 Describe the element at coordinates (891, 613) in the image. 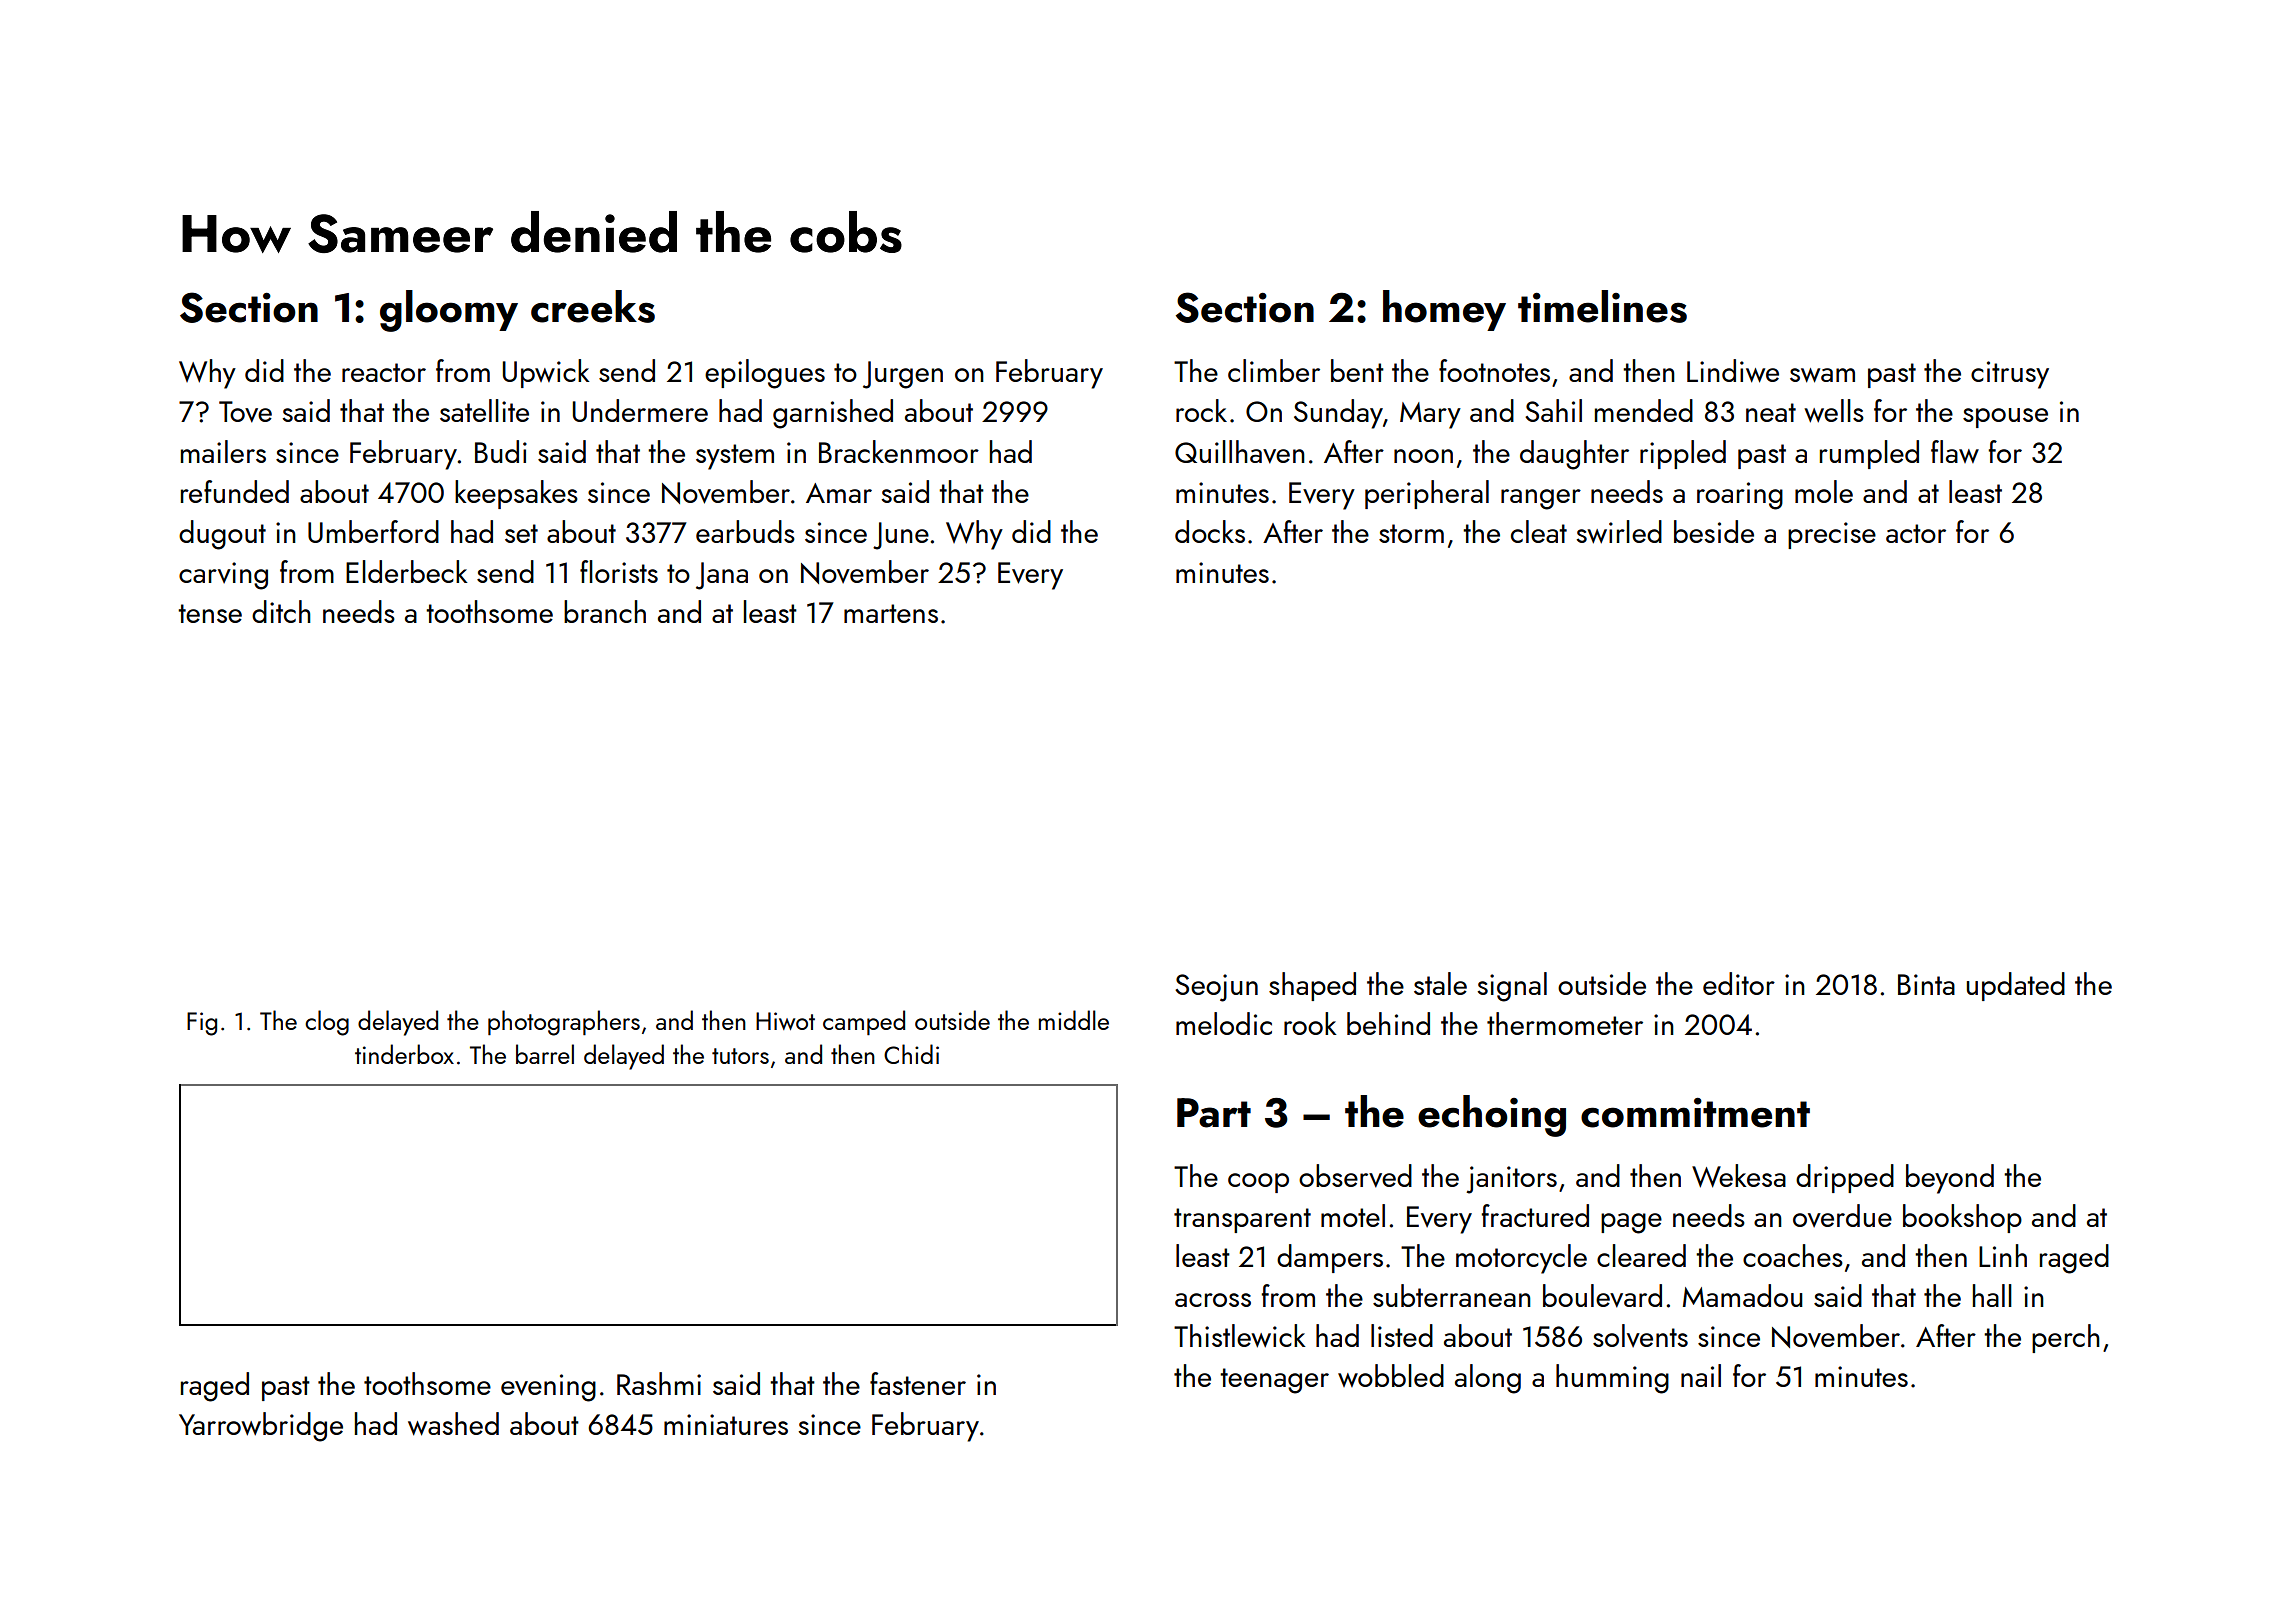

I see `martens` at that location.
